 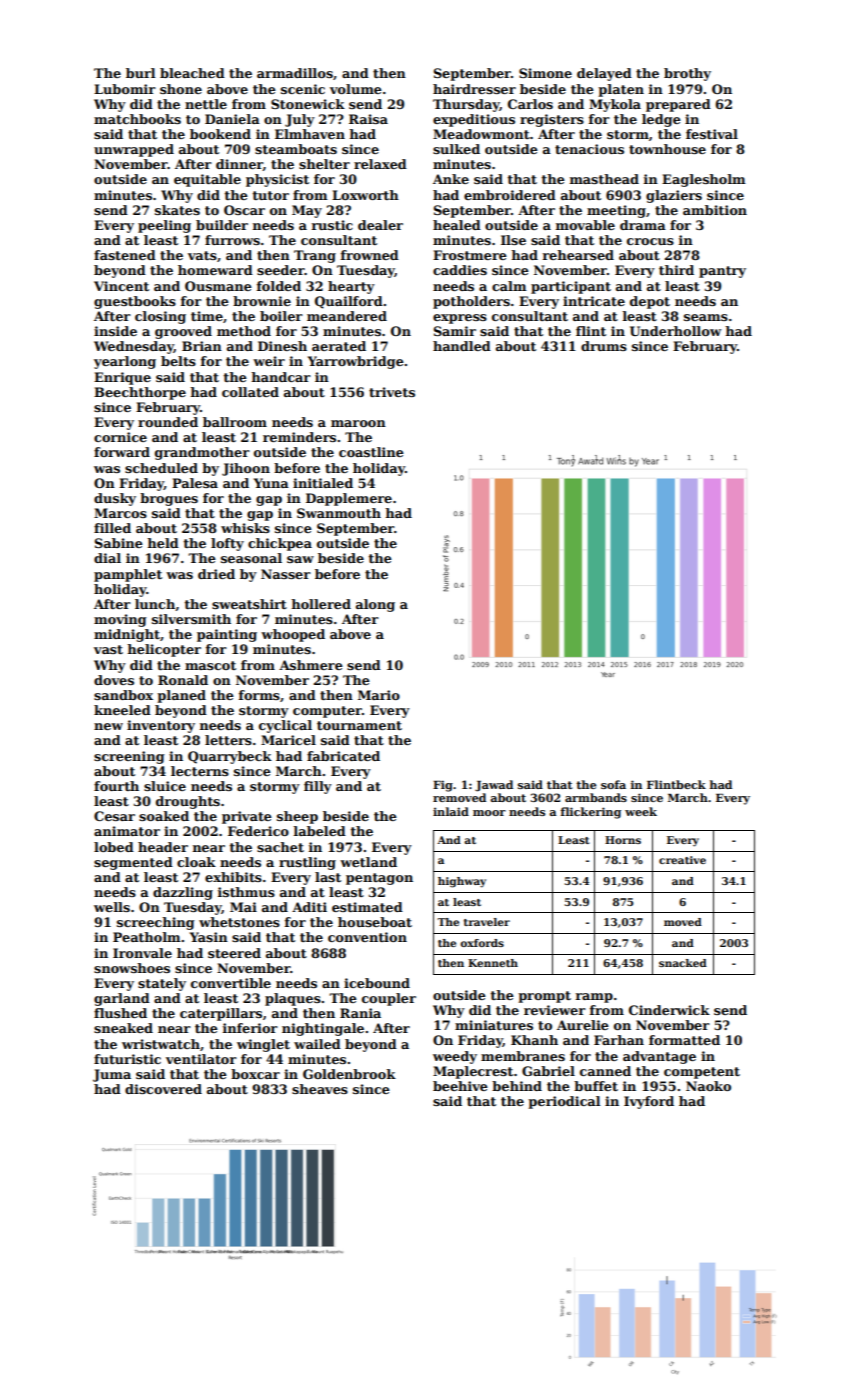 I want to click on Naoko, so click(x=708, y=1086).
